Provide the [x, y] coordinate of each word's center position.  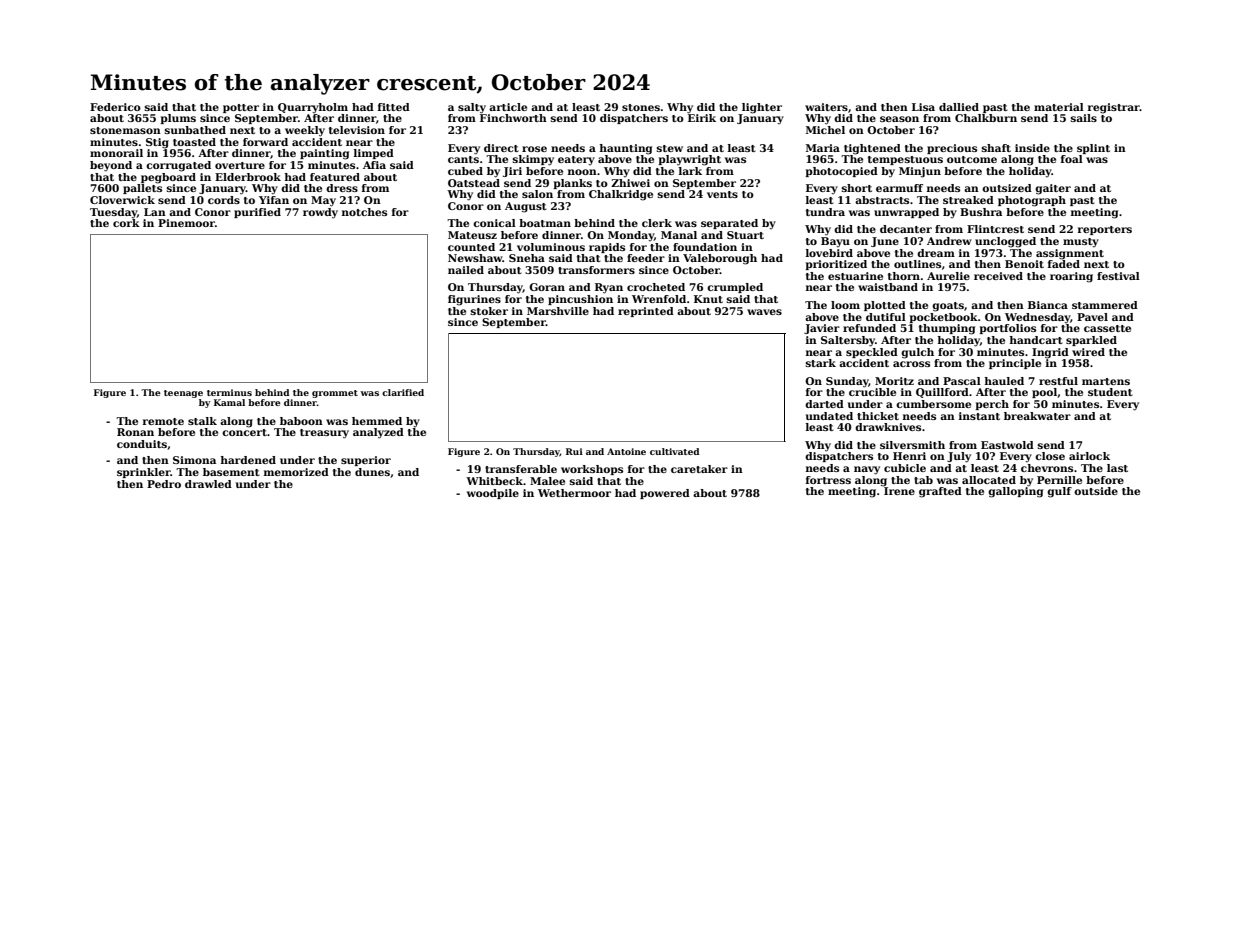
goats [948, 307]
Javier [822, 329]
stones [641, 107]
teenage [183, 394]
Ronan [135, 432]
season [899, 119]
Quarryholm [313, 108]
